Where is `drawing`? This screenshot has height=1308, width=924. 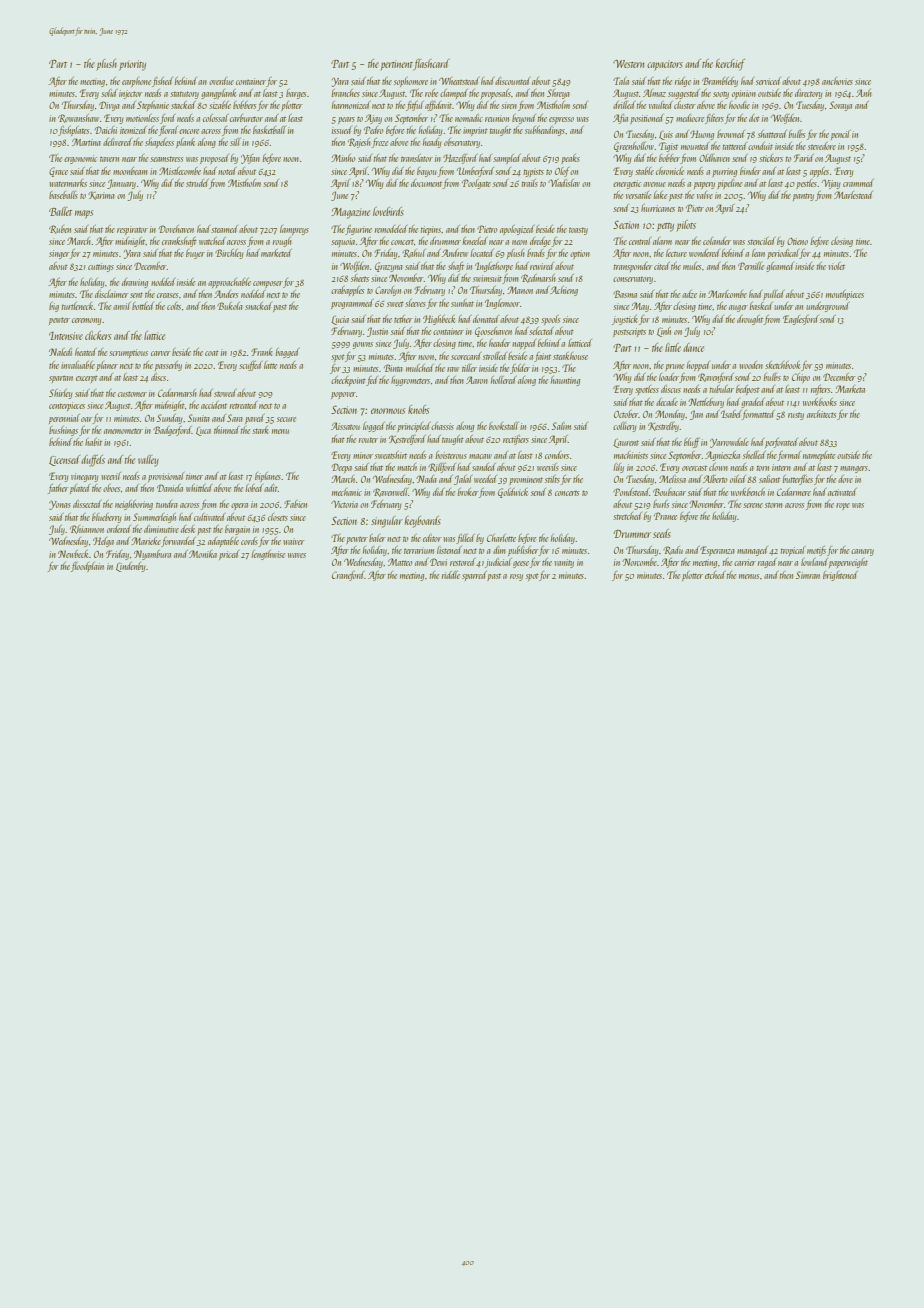
drawing is located at coordinates (135, 283).
